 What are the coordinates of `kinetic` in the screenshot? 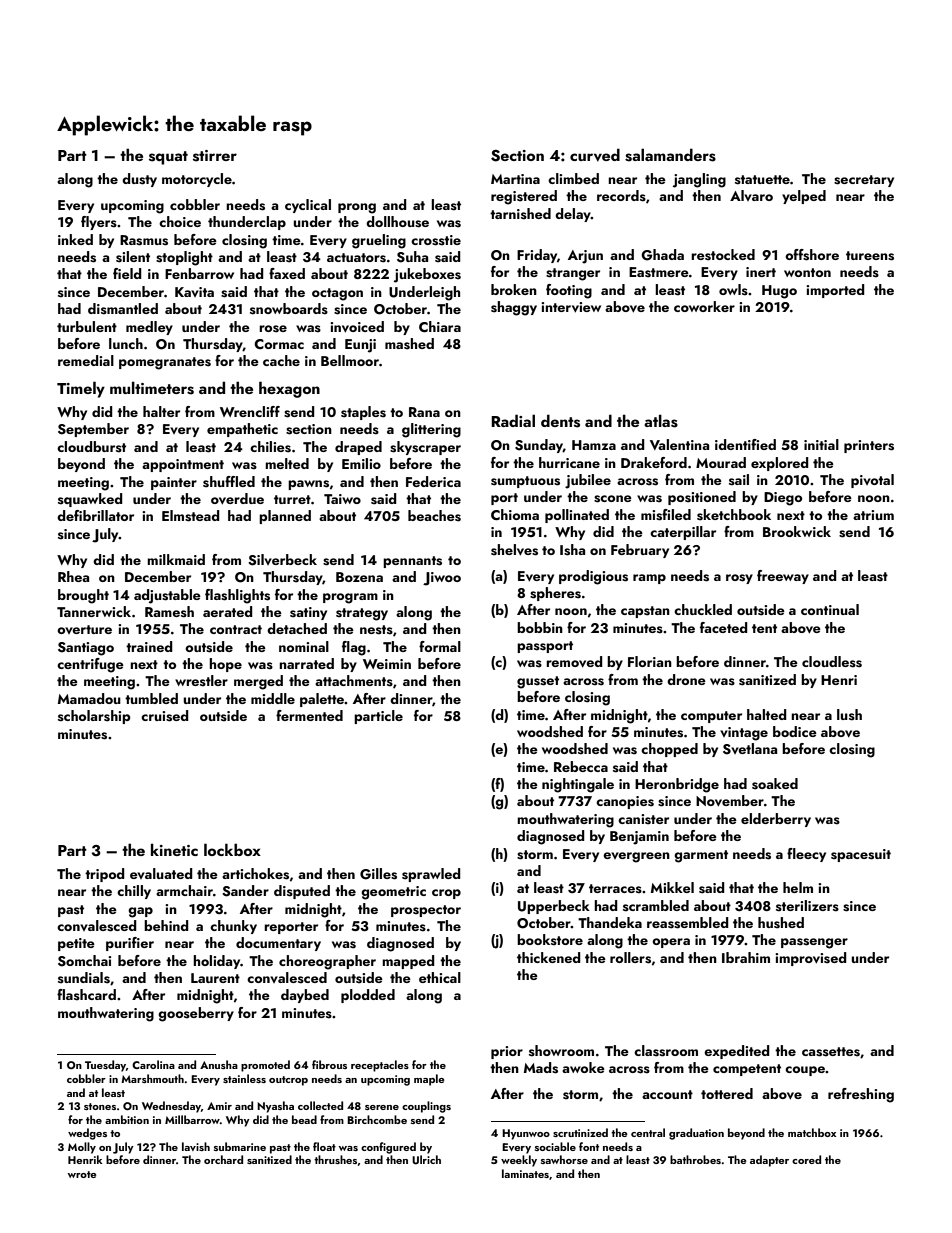 It's located at (174, 850).
